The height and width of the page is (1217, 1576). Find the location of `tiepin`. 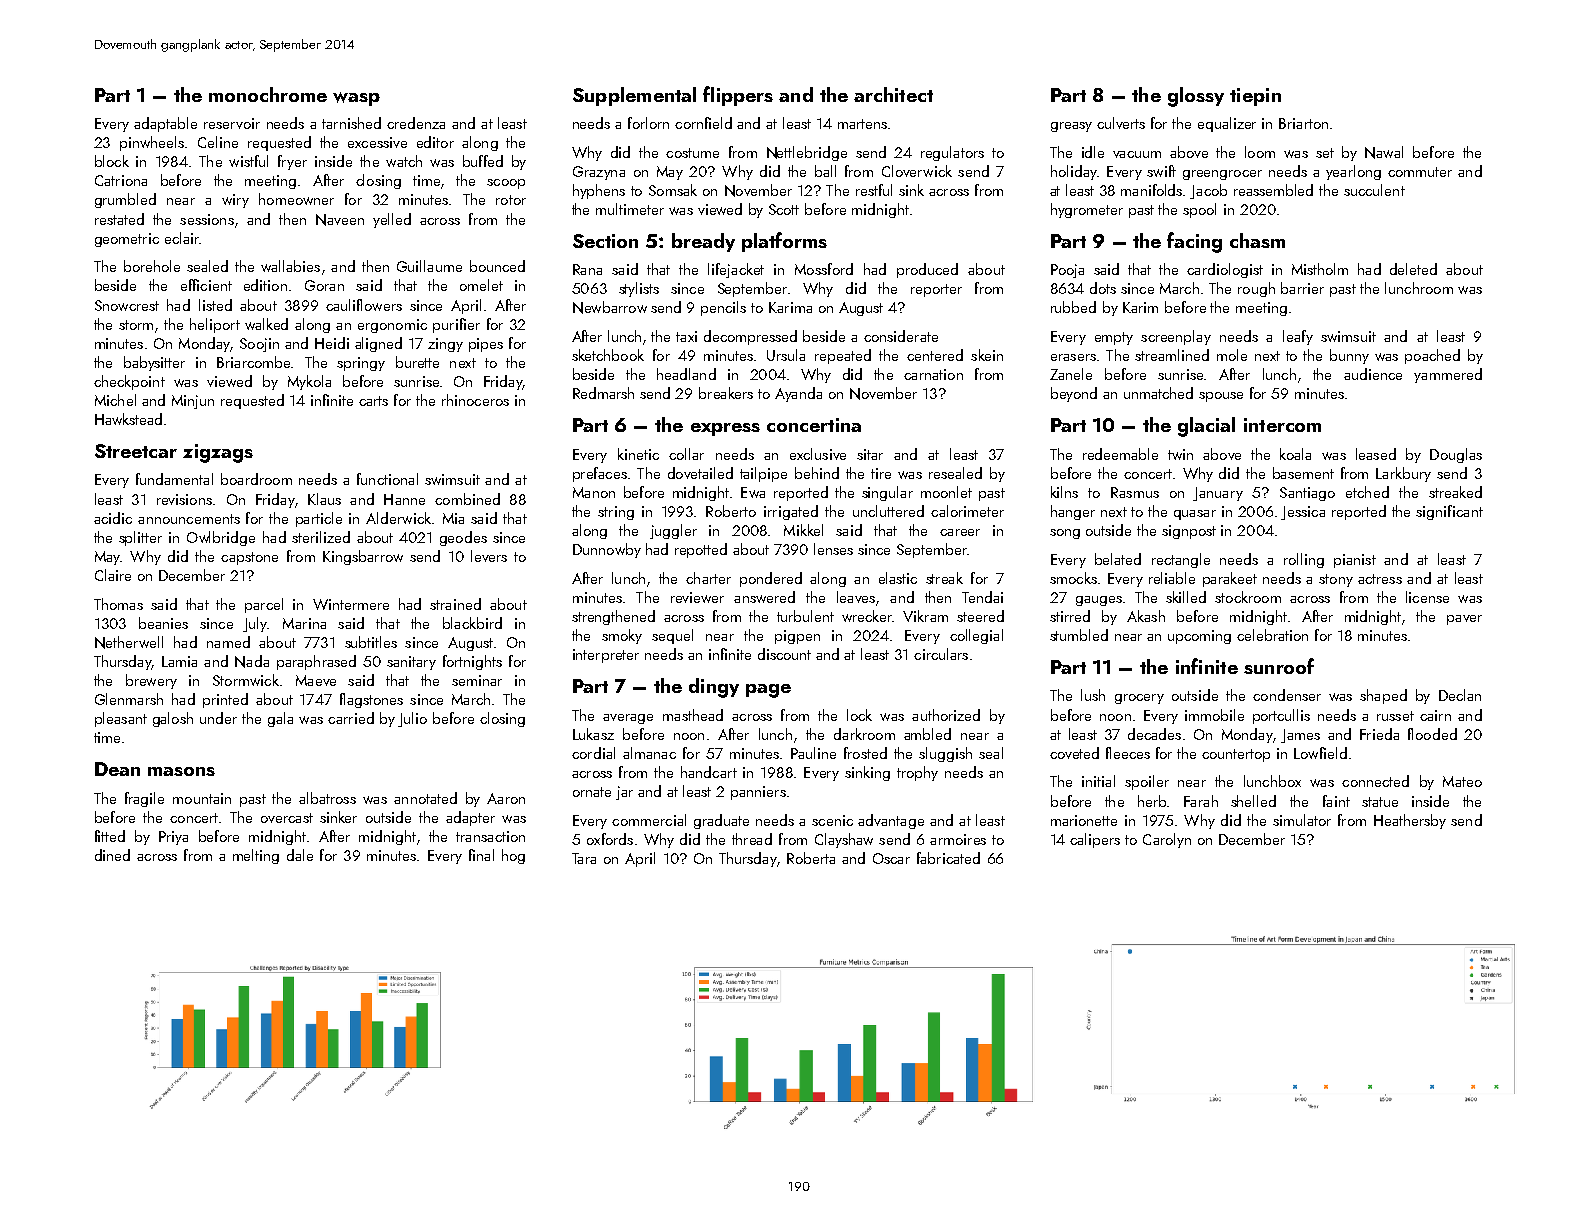

tiepin is located at coordinates (1255, 97).
